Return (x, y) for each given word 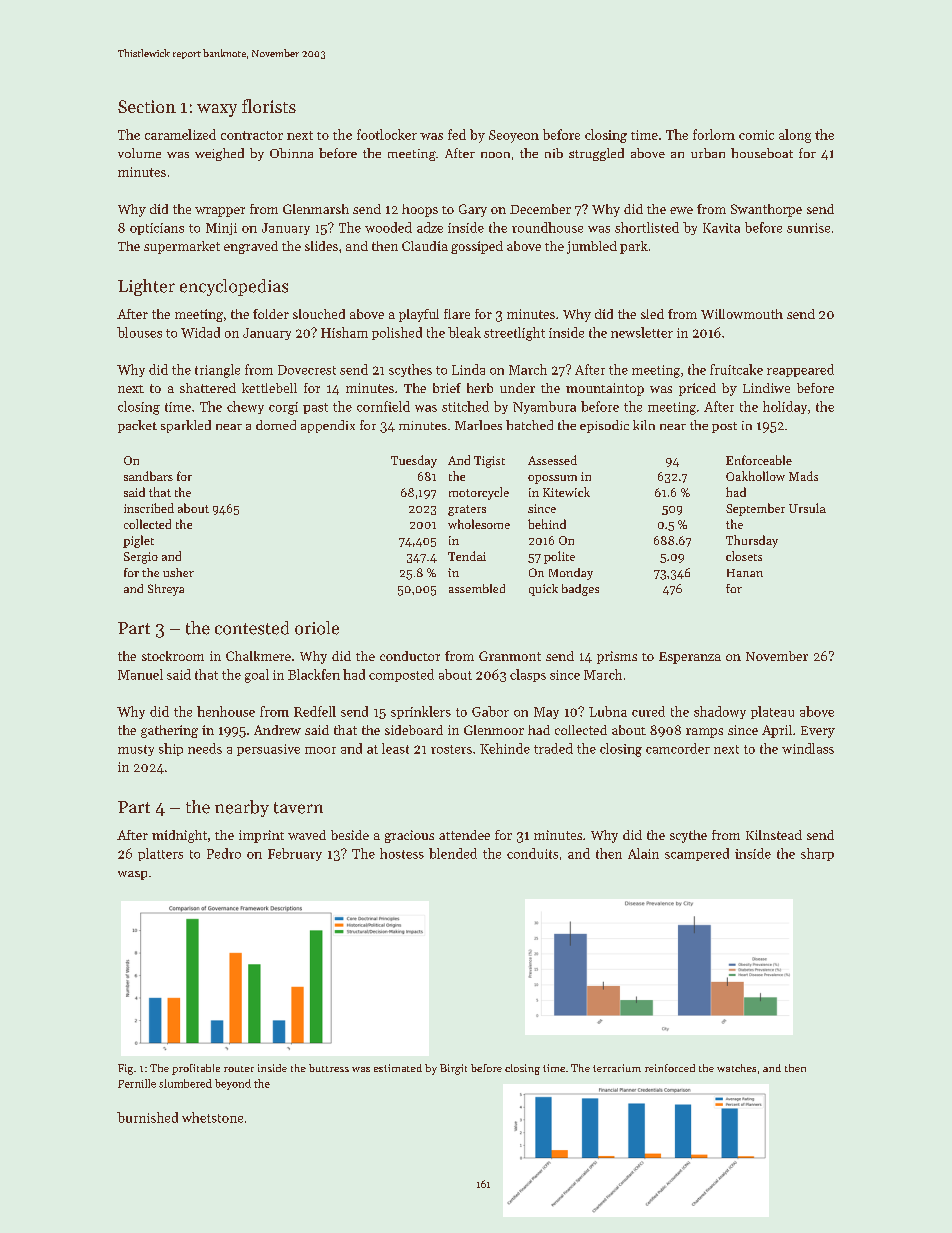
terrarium (617, 1068)
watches (736, 1068)
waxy (217, 110)
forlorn (714, 134)
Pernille (137, 1083)
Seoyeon (514, 136)
